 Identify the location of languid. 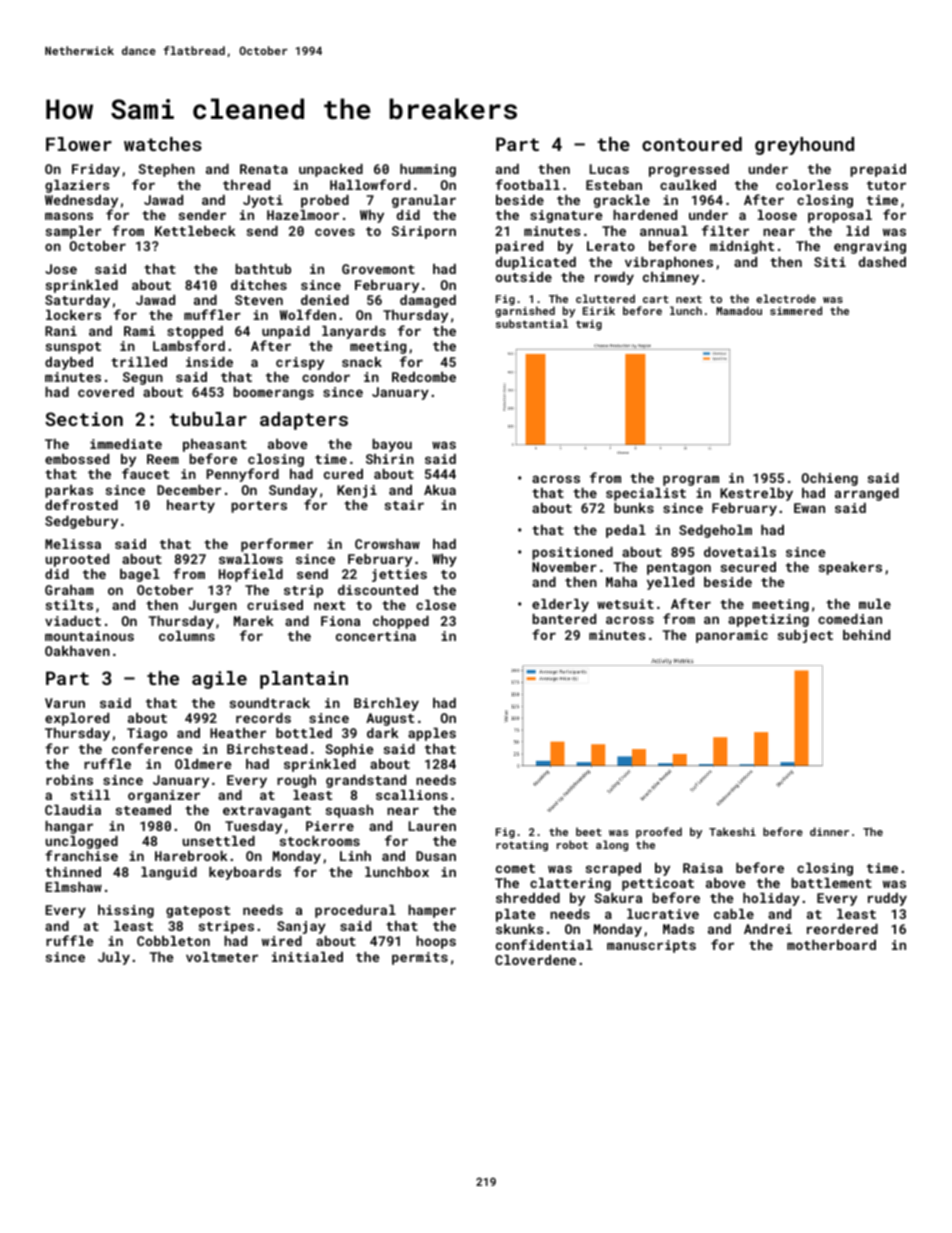
(169, 873).
